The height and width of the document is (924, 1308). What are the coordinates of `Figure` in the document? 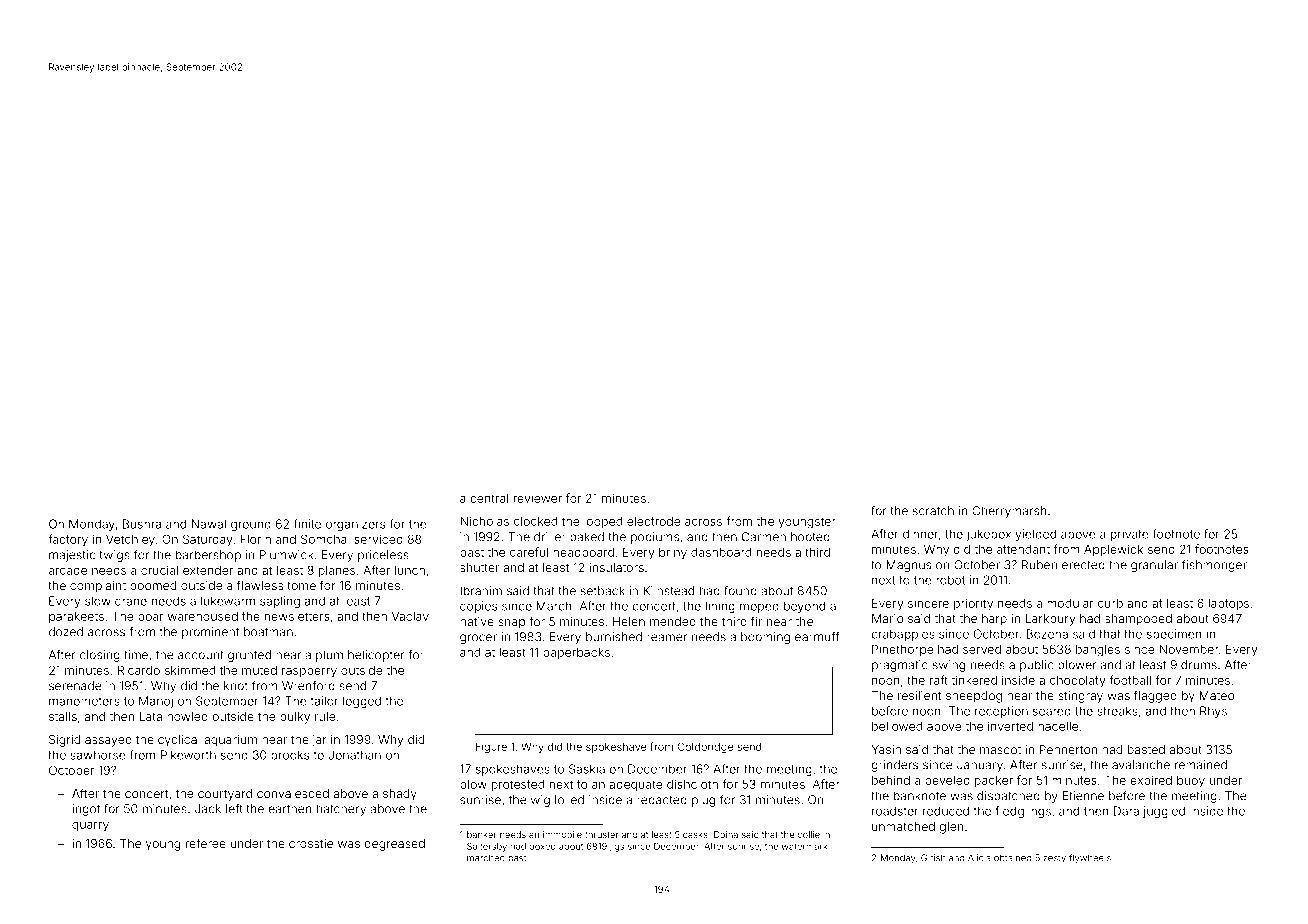 It's located at (491, 747).
